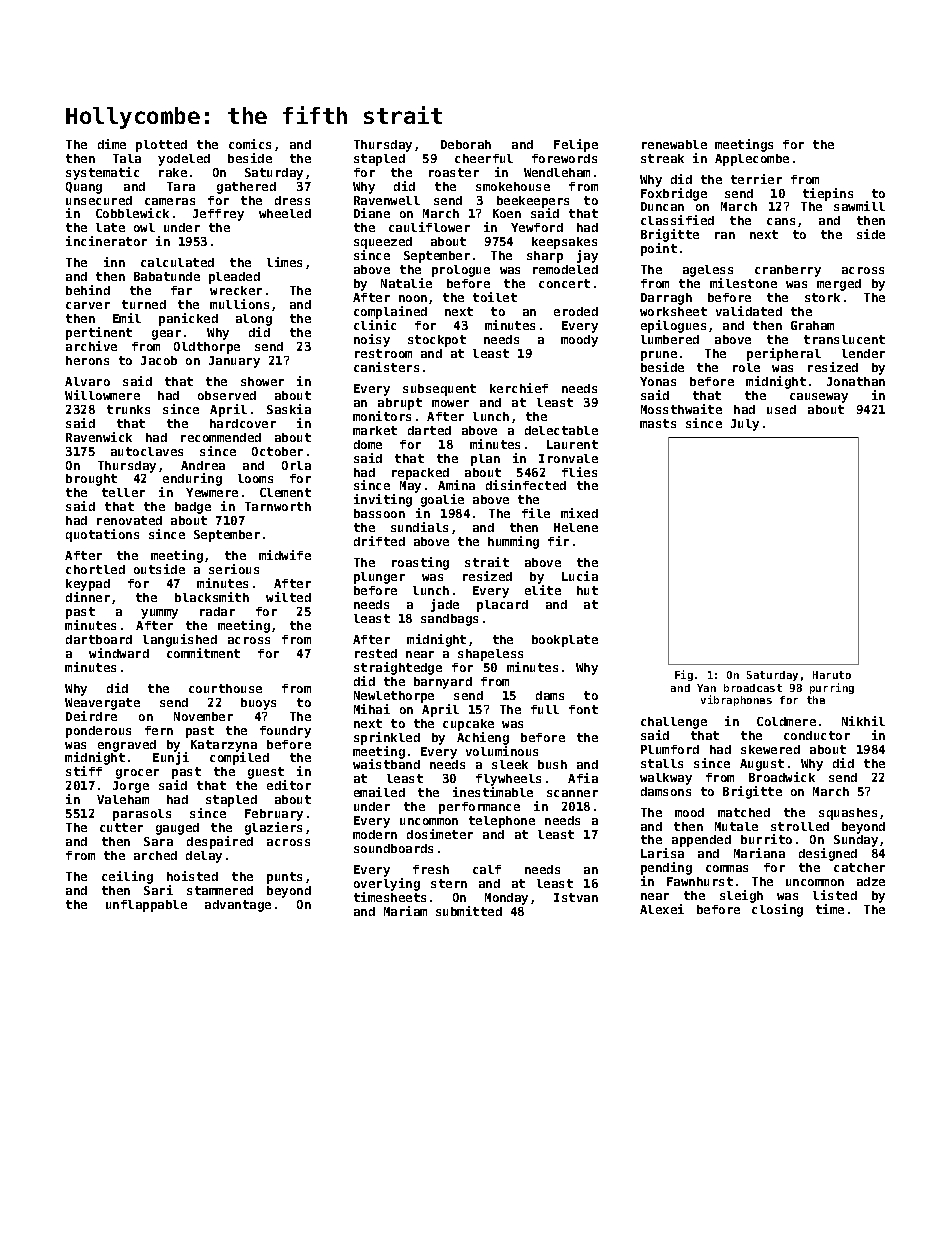 Image resolution: width=952 pixels, height=1233 pixels. I want to click on Applecombe, so click(752, 160).
